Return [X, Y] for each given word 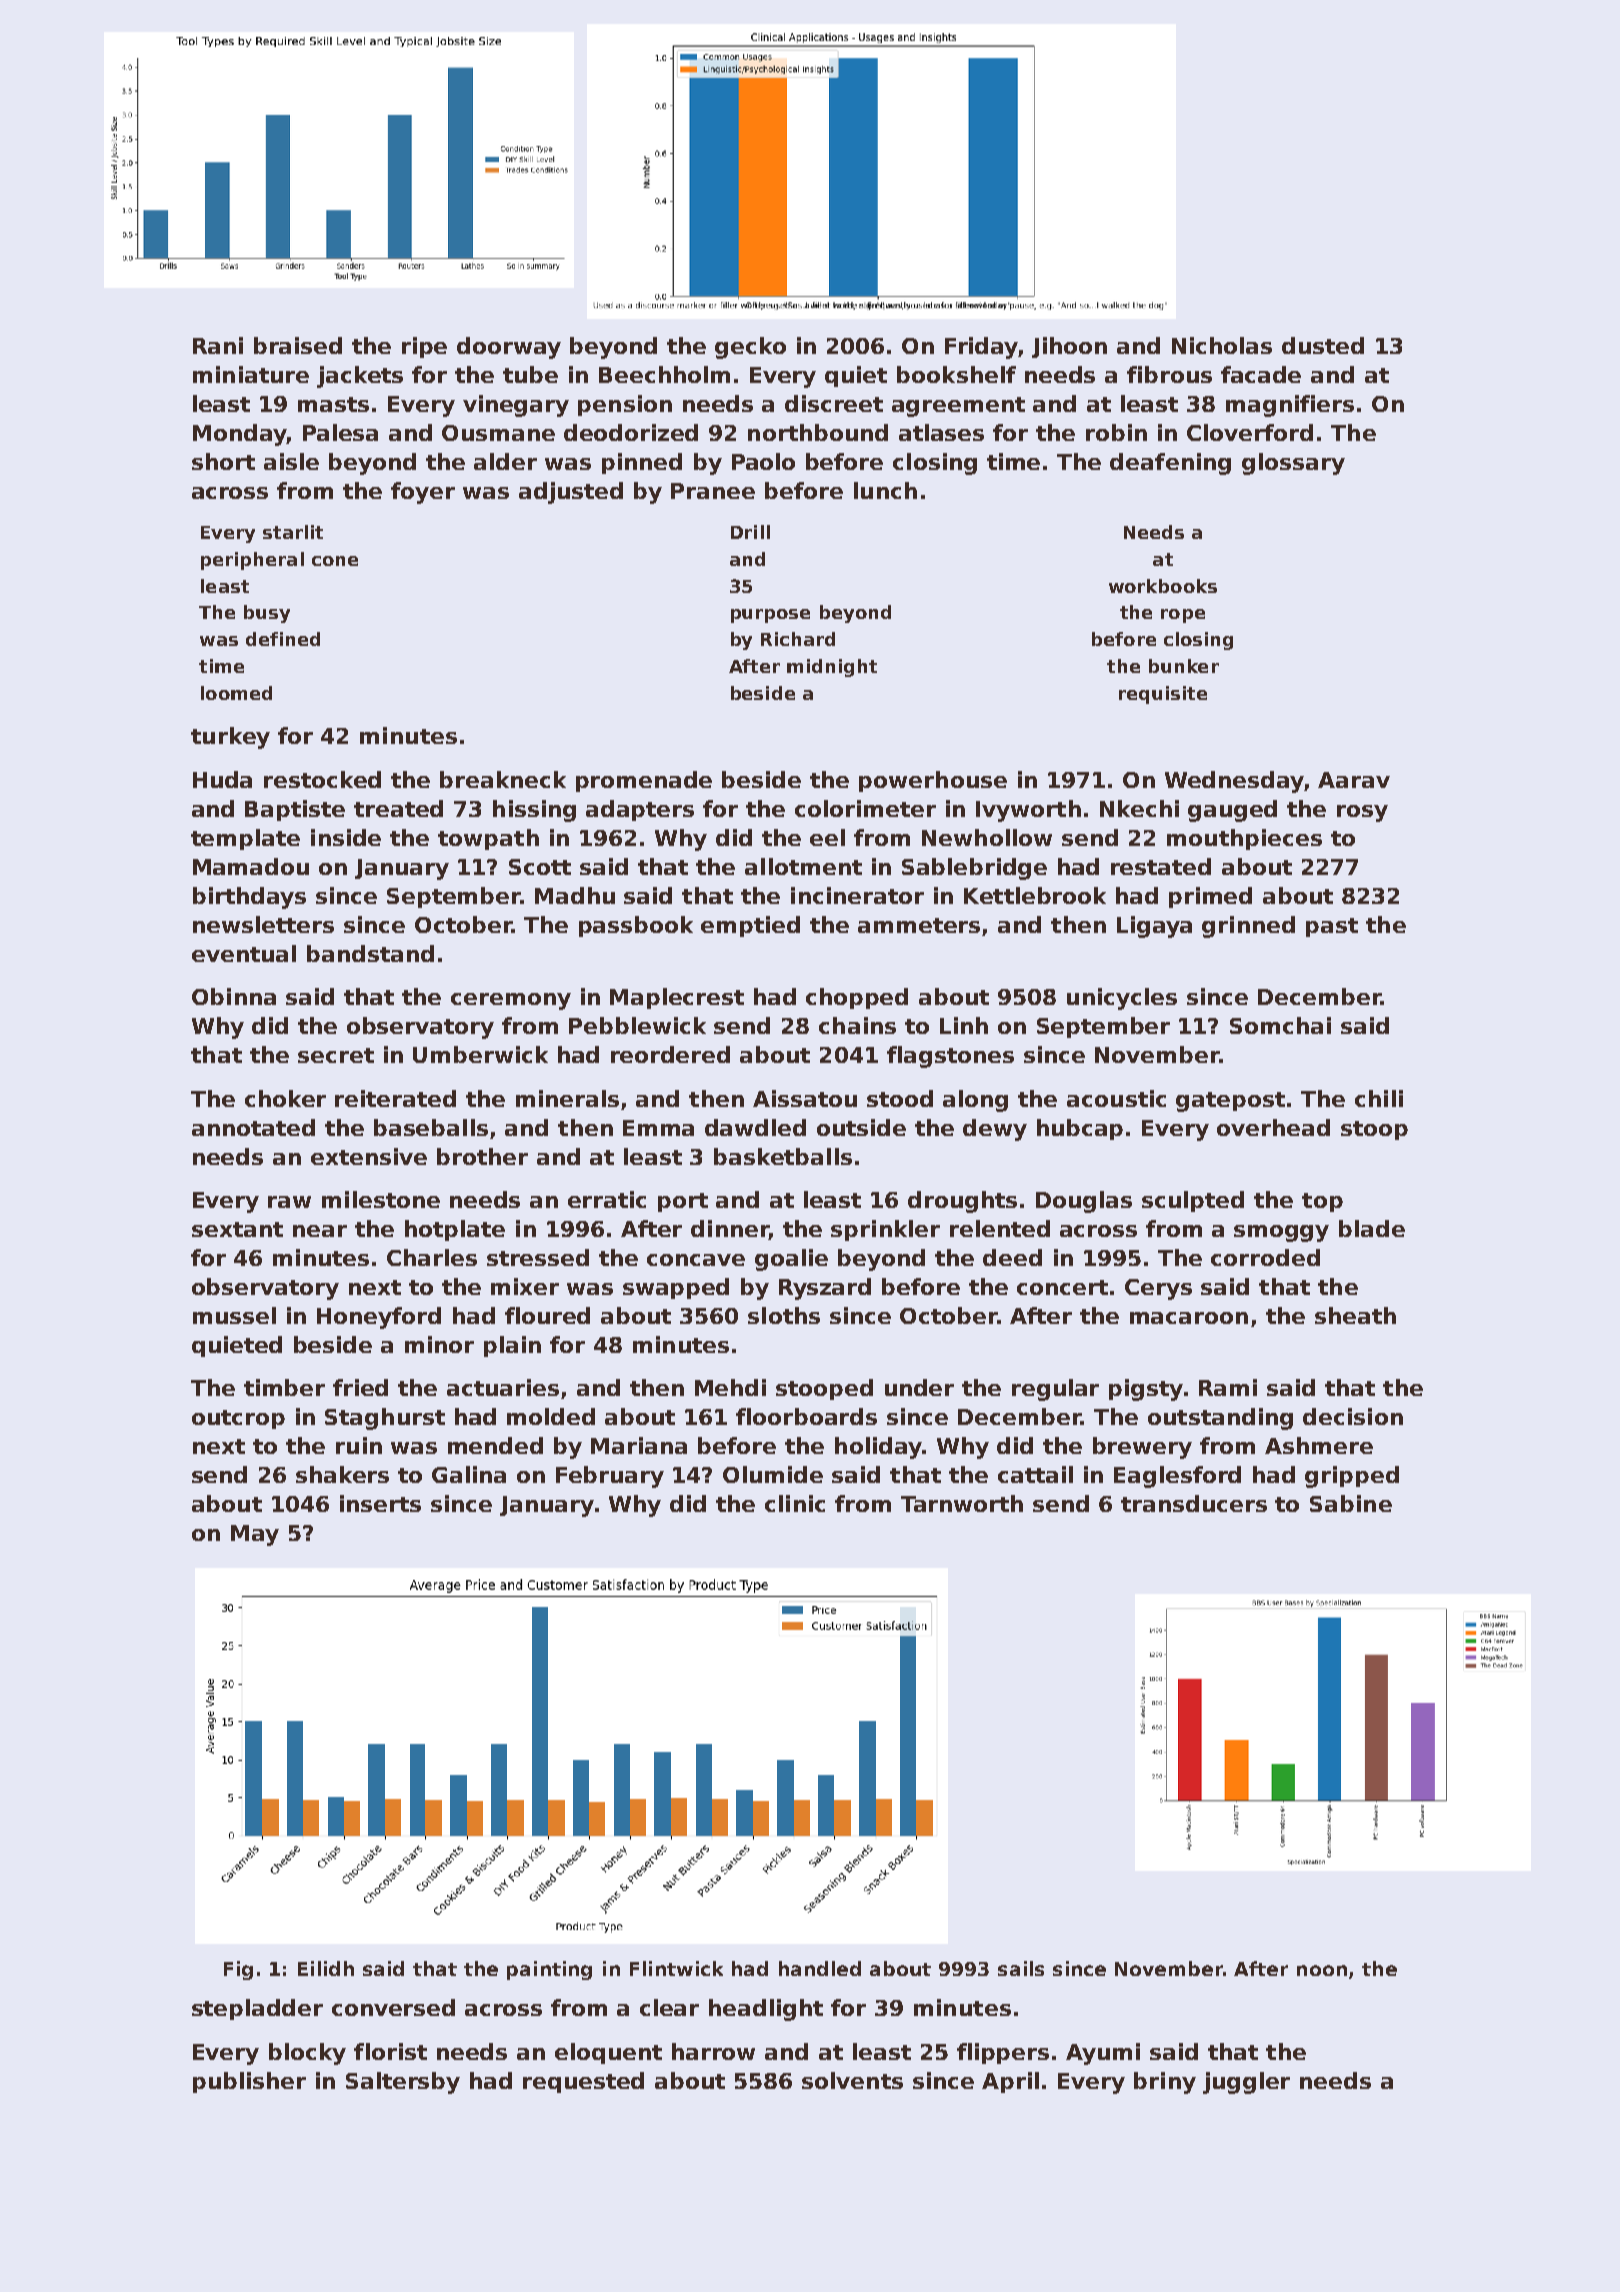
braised [298, 345]
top [1322, 1202]
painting [549, 1970]
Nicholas [1222, 345]
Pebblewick [637, 1025]
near [320, 1231]
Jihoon [1069, 347]
